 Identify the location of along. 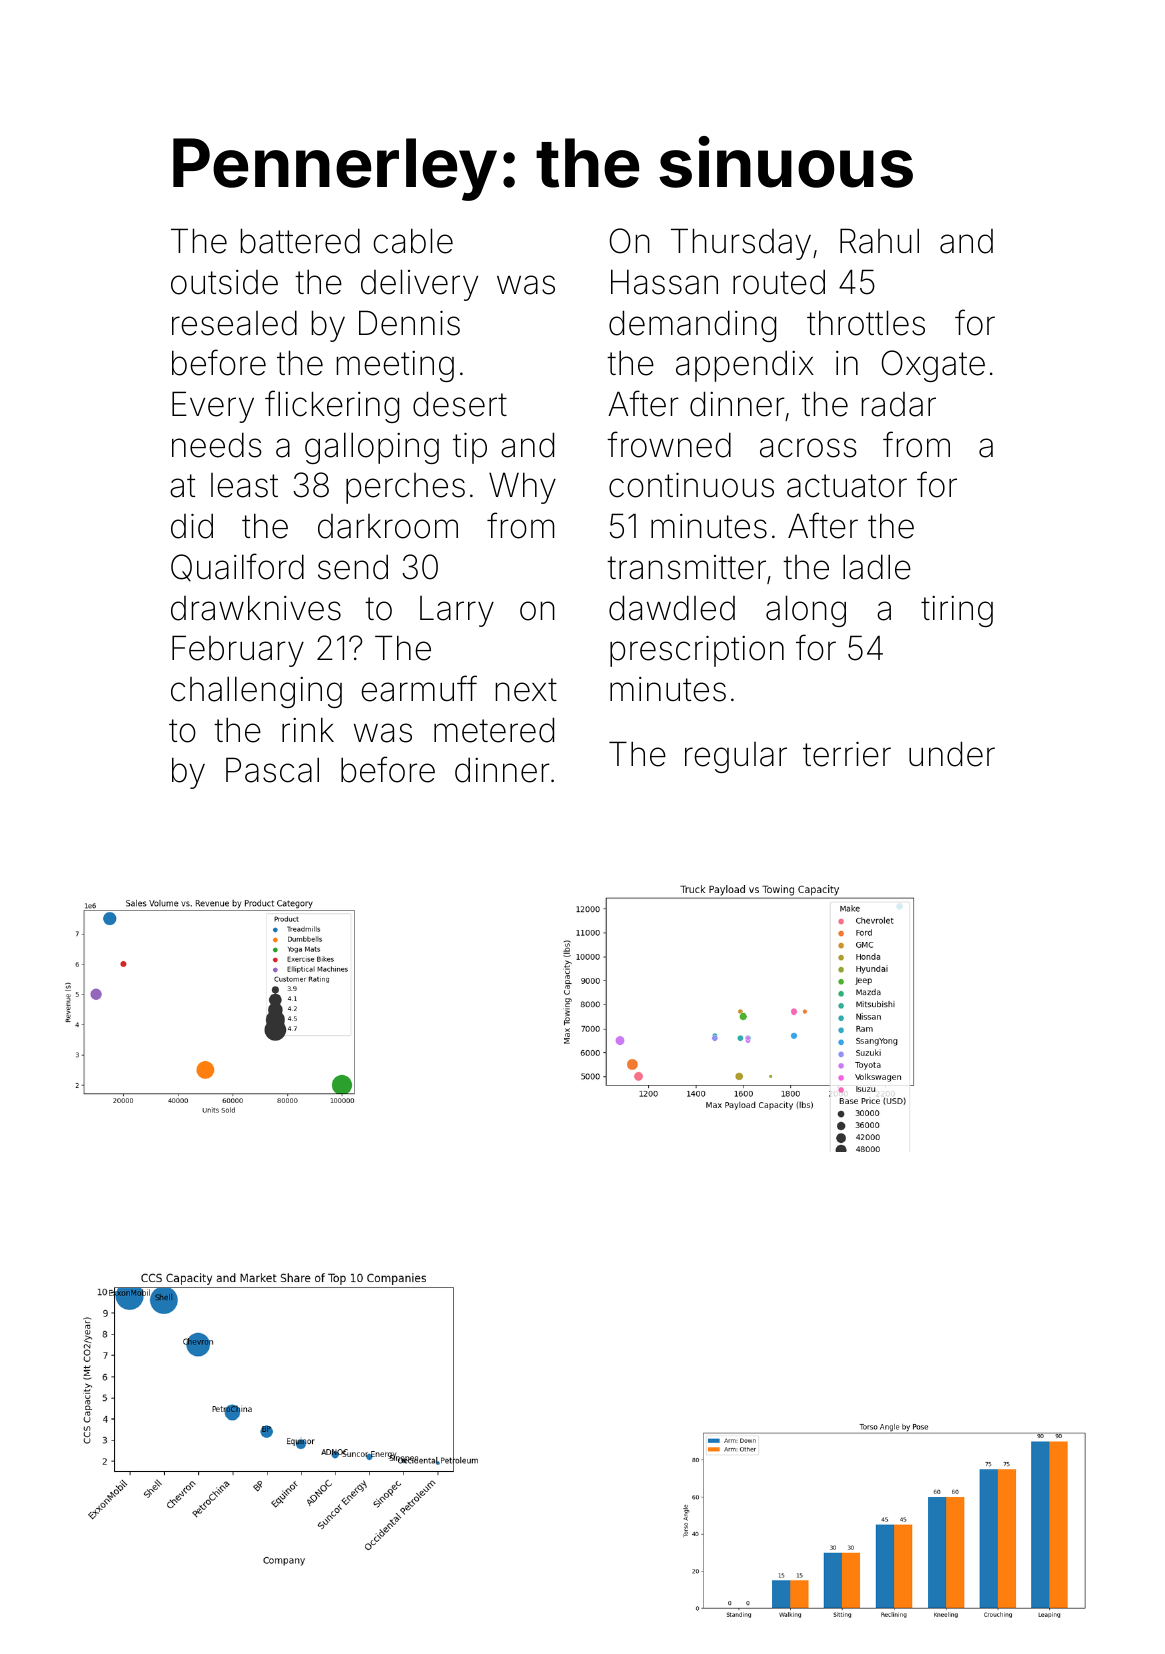
(806, 611).
